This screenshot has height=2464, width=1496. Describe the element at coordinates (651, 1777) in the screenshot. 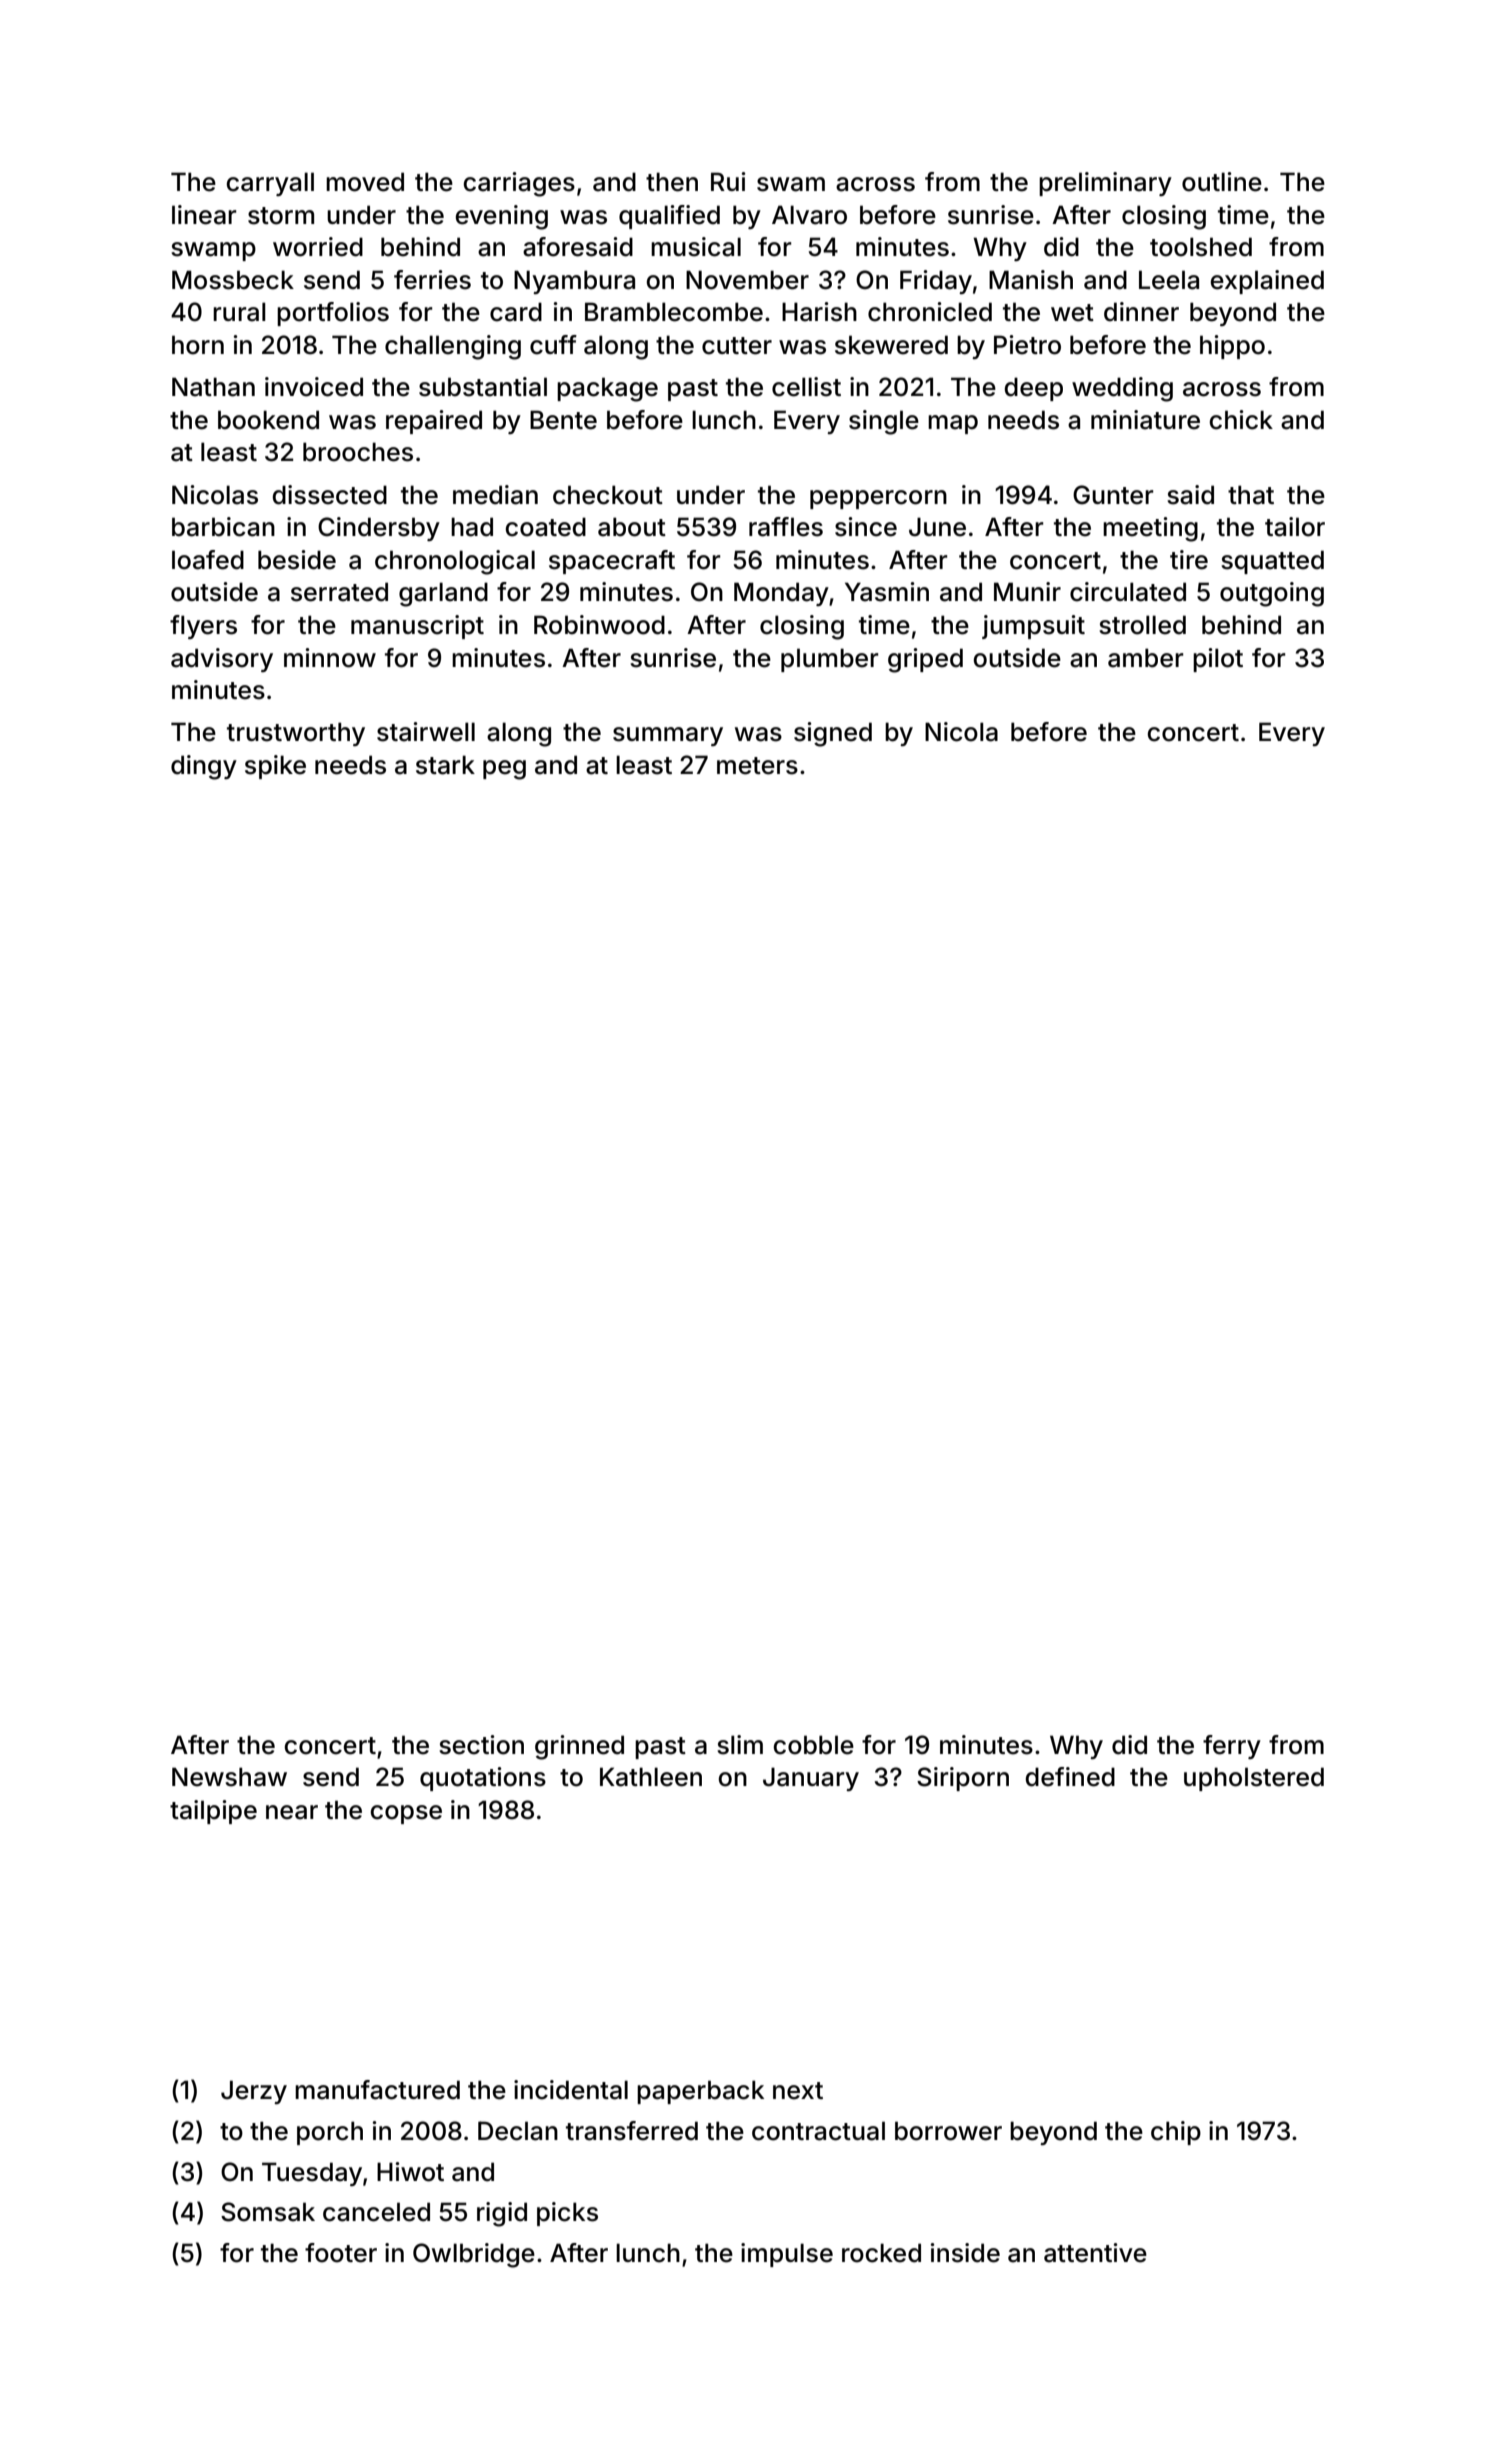

I see `Kathleen` at that location.
